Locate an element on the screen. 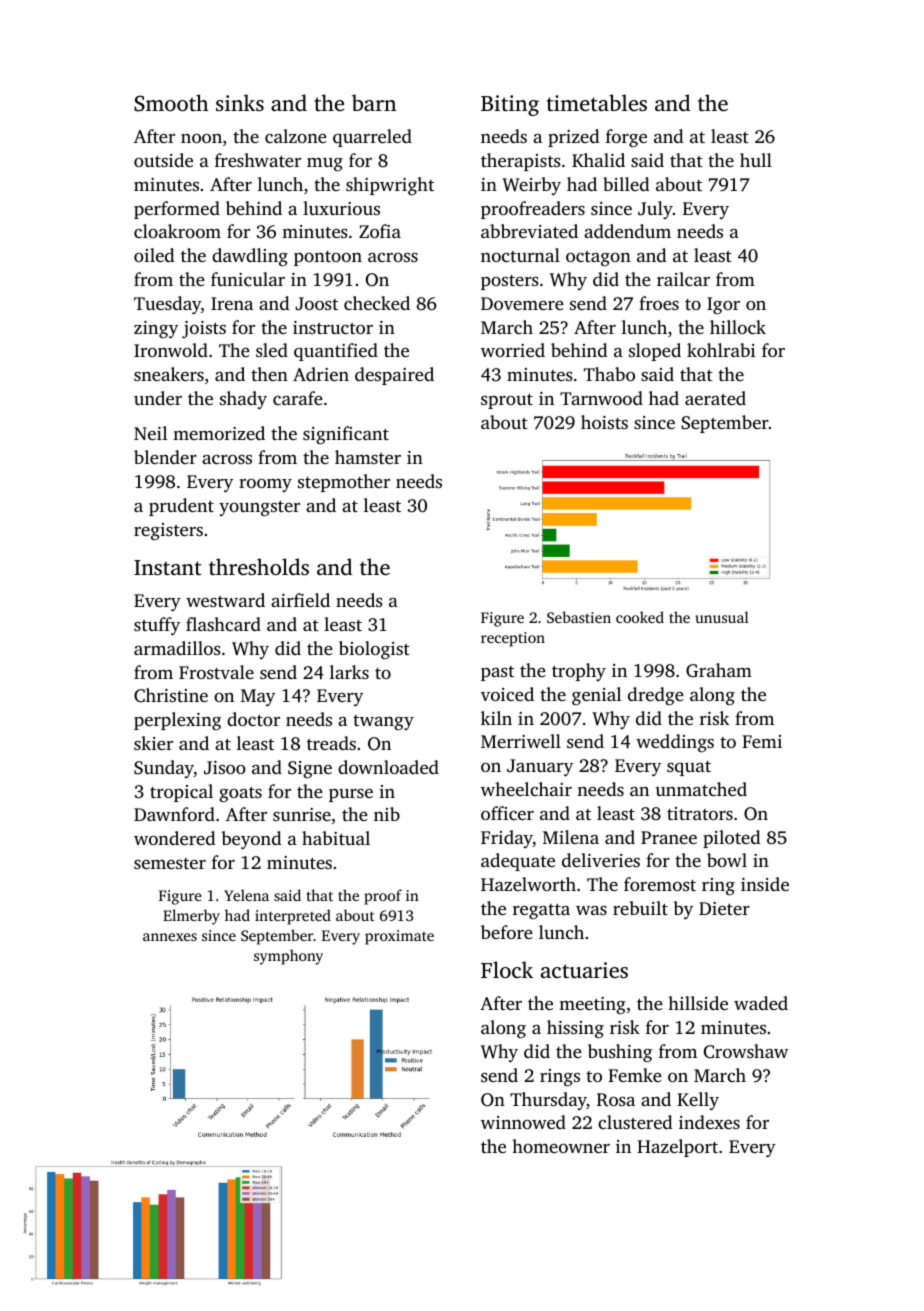 This screenshot has height=1311, width=924. winnowed is located at coordinates (523, 1122).
